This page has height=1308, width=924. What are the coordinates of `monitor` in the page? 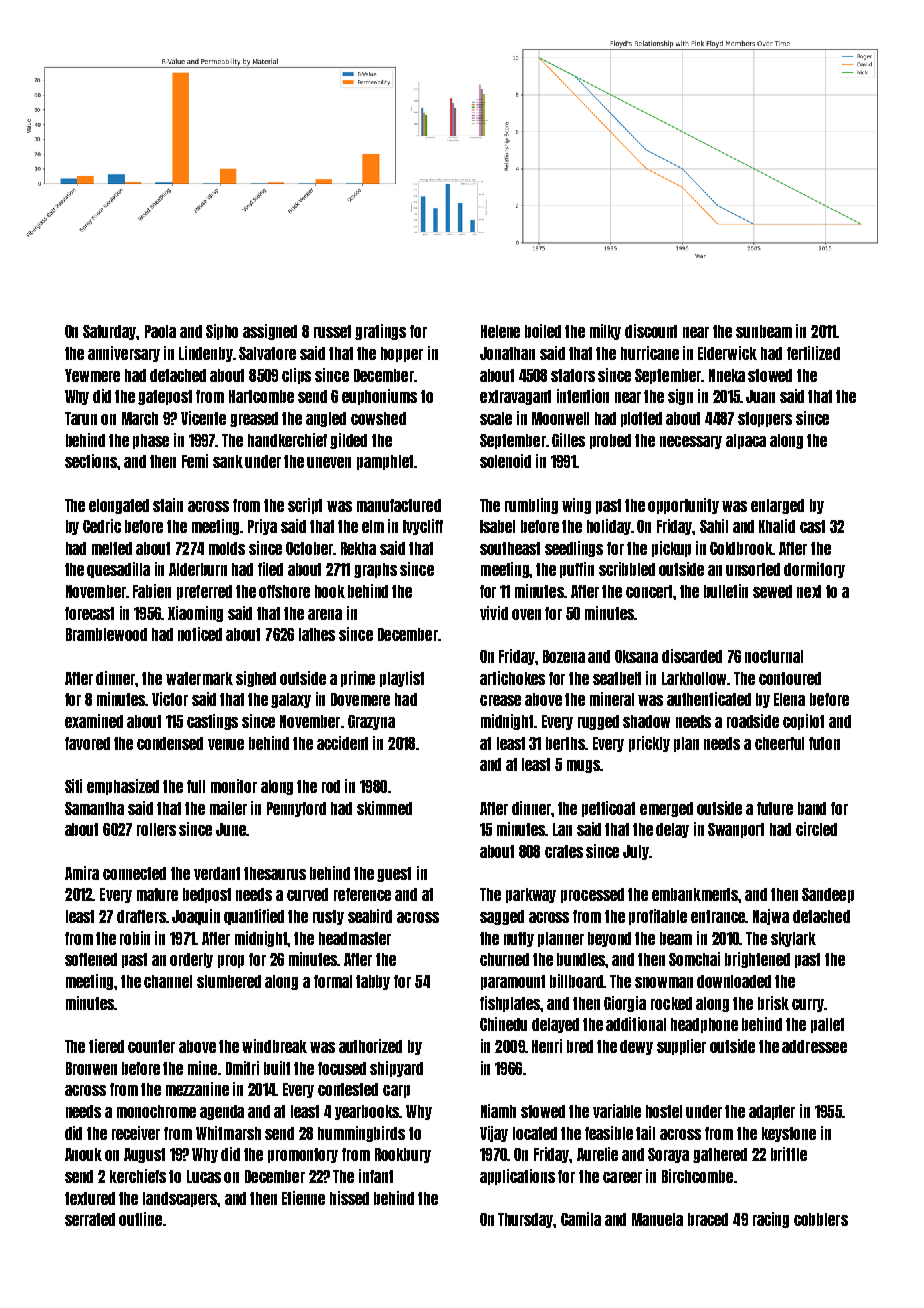 It's located at (234, 786).
